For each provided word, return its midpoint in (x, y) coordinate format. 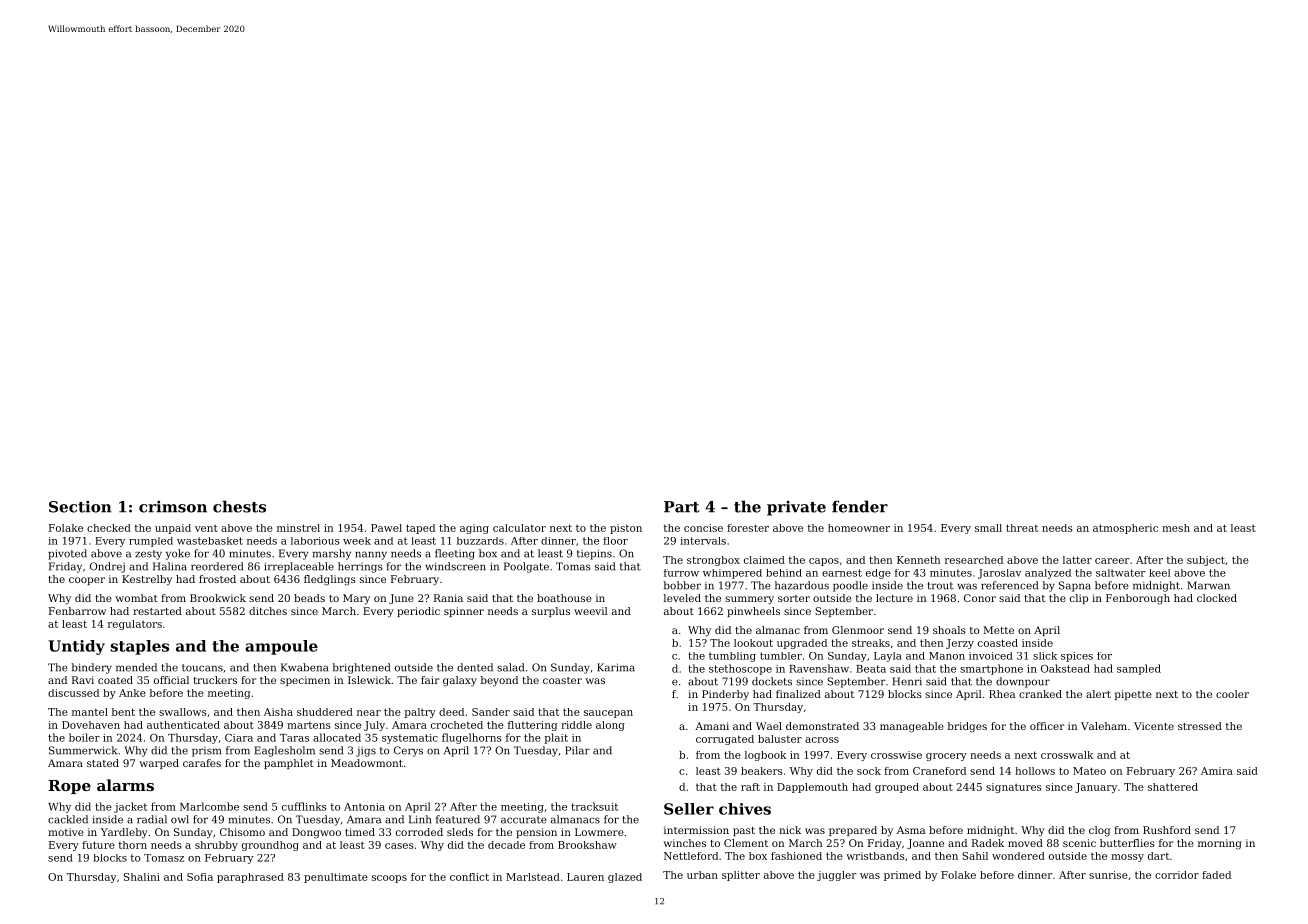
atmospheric (1125, 529)
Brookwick (218, 598)
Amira (1217, 771)
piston (626, 529)
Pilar (577, 750)
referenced (1009, 585)
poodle (850, 586)
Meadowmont (367, 763)
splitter (741, 876)
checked (109, 528)
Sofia (200, 877)
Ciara (239, 738)
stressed (1200, 726)
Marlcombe (209, 806)
